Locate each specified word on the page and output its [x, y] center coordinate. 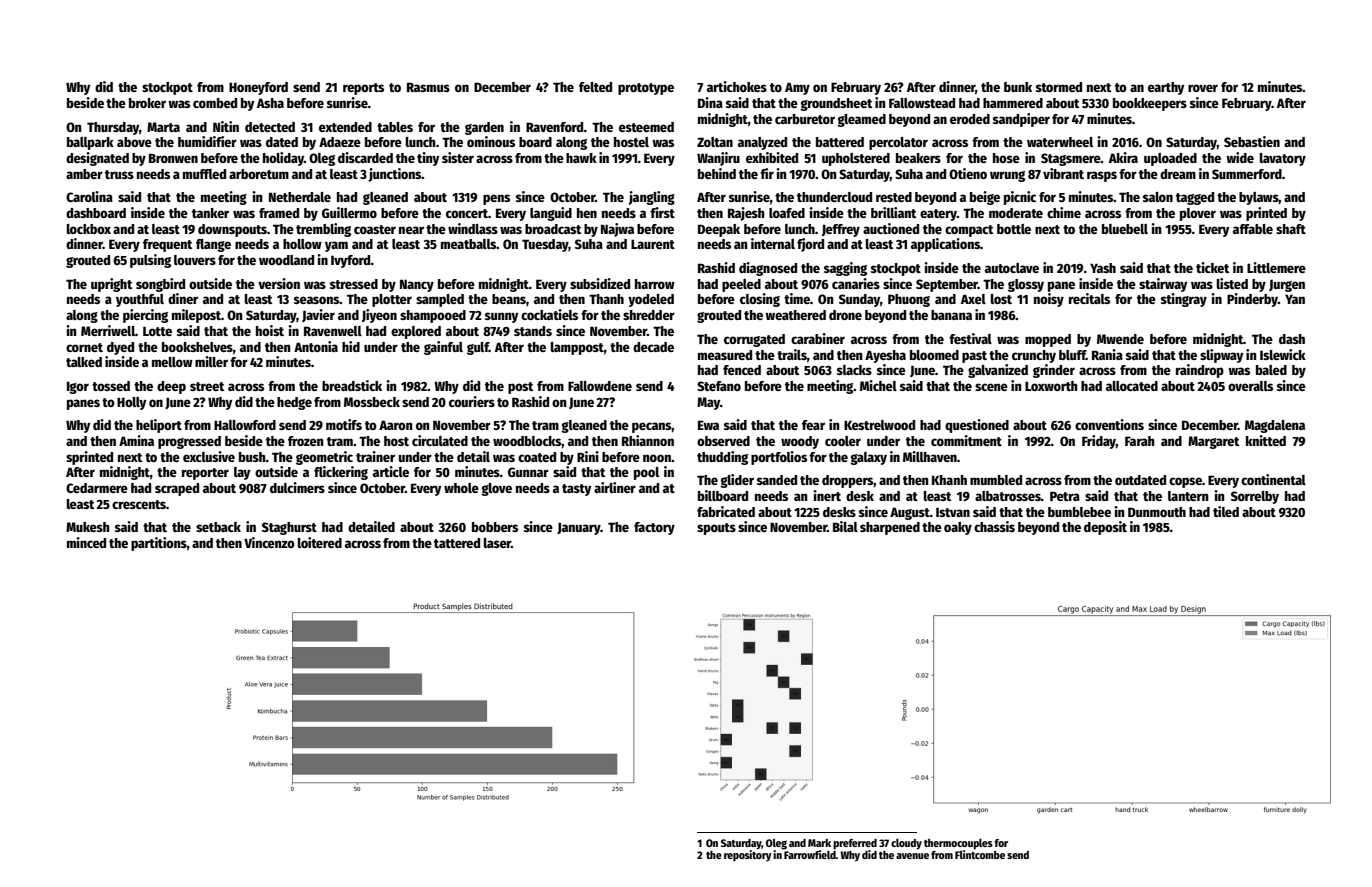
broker [147, 103]
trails [792, 354]
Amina [136, 440]
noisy [1049, 300]
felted [595, 87]
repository [748, 856]
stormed [1059, 87]
